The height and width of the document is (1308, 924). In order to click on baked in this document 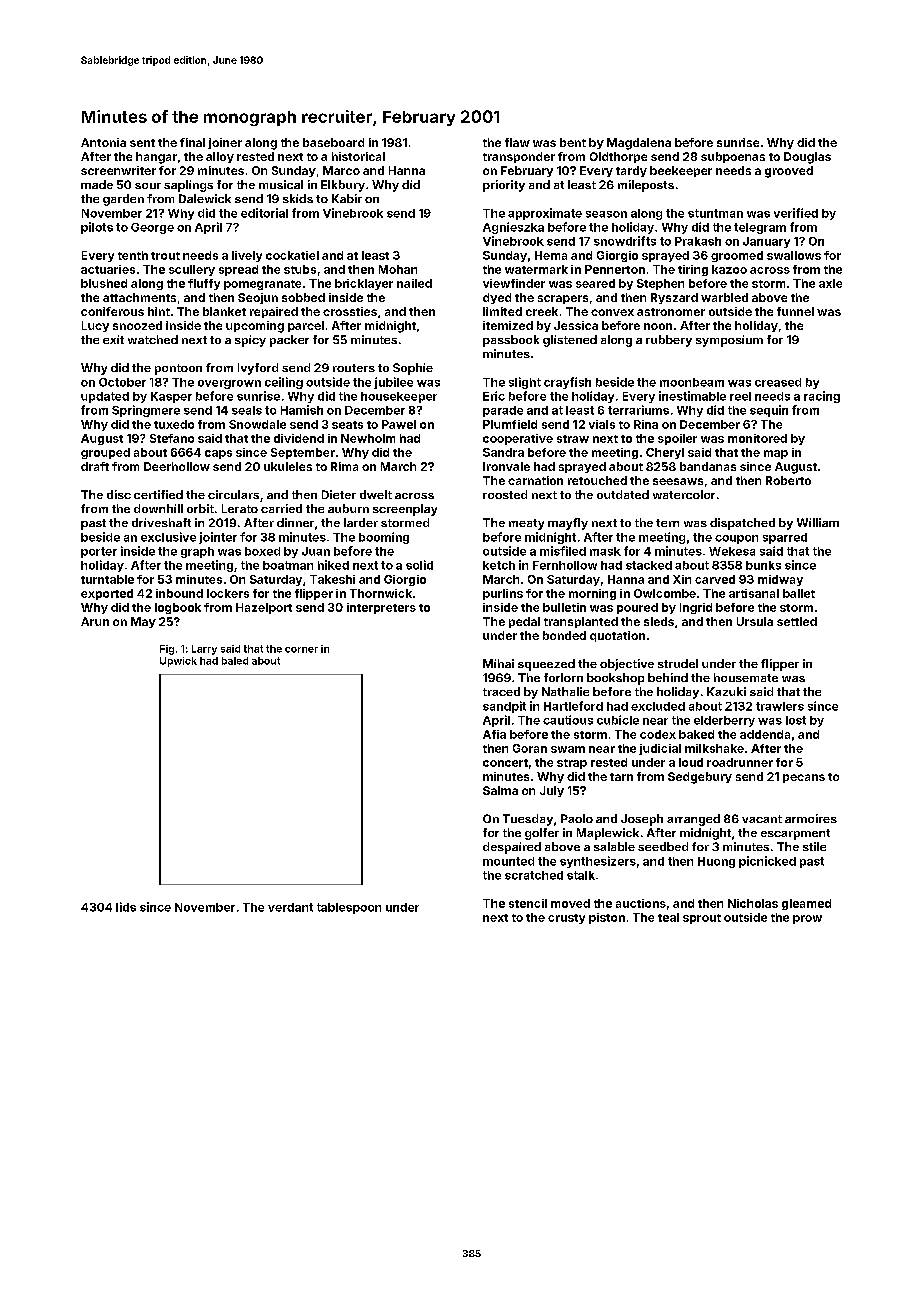, I will do `click(696, 734)`.
